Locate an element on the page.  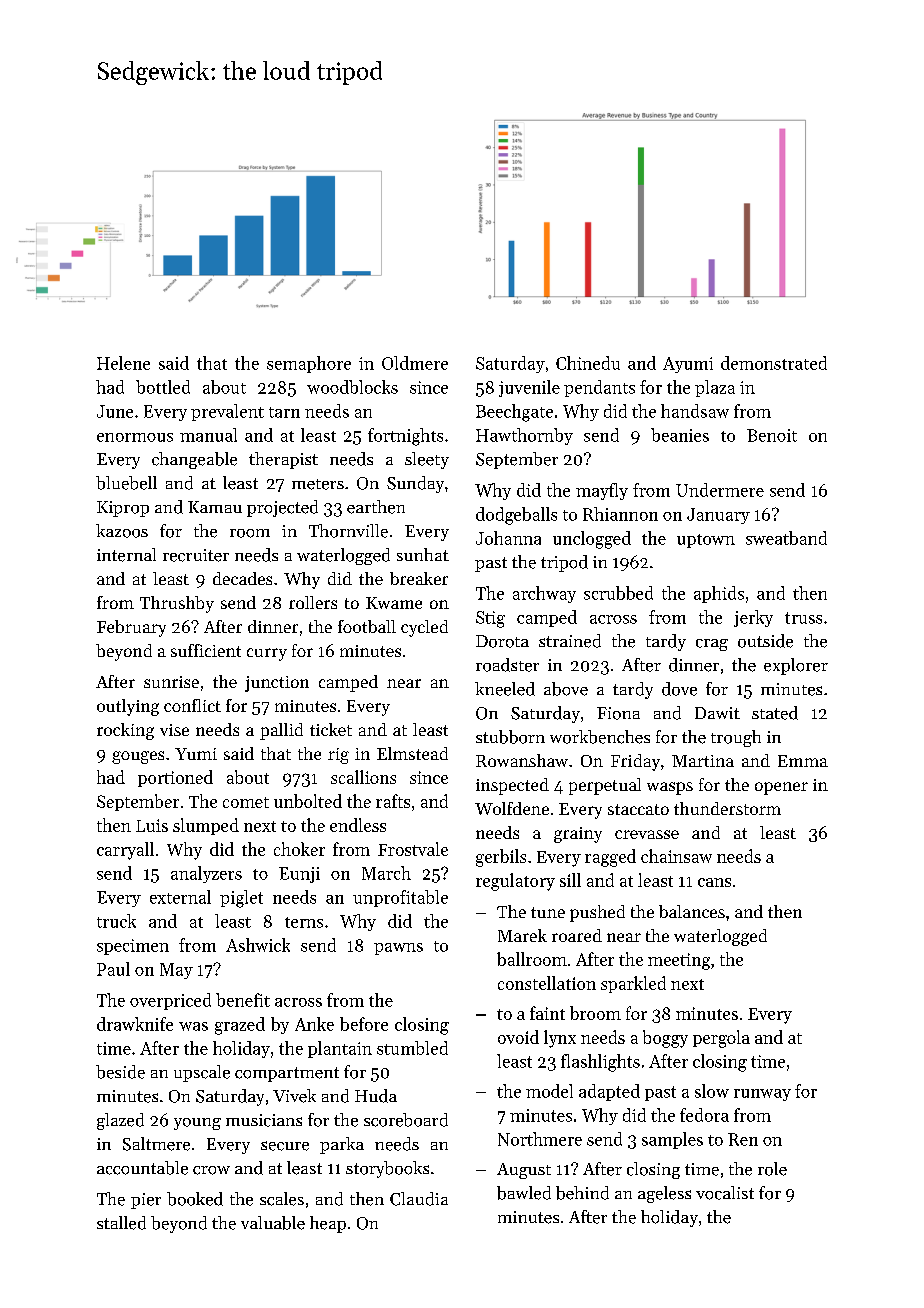
roadster is located at coordinates (507, 665).
